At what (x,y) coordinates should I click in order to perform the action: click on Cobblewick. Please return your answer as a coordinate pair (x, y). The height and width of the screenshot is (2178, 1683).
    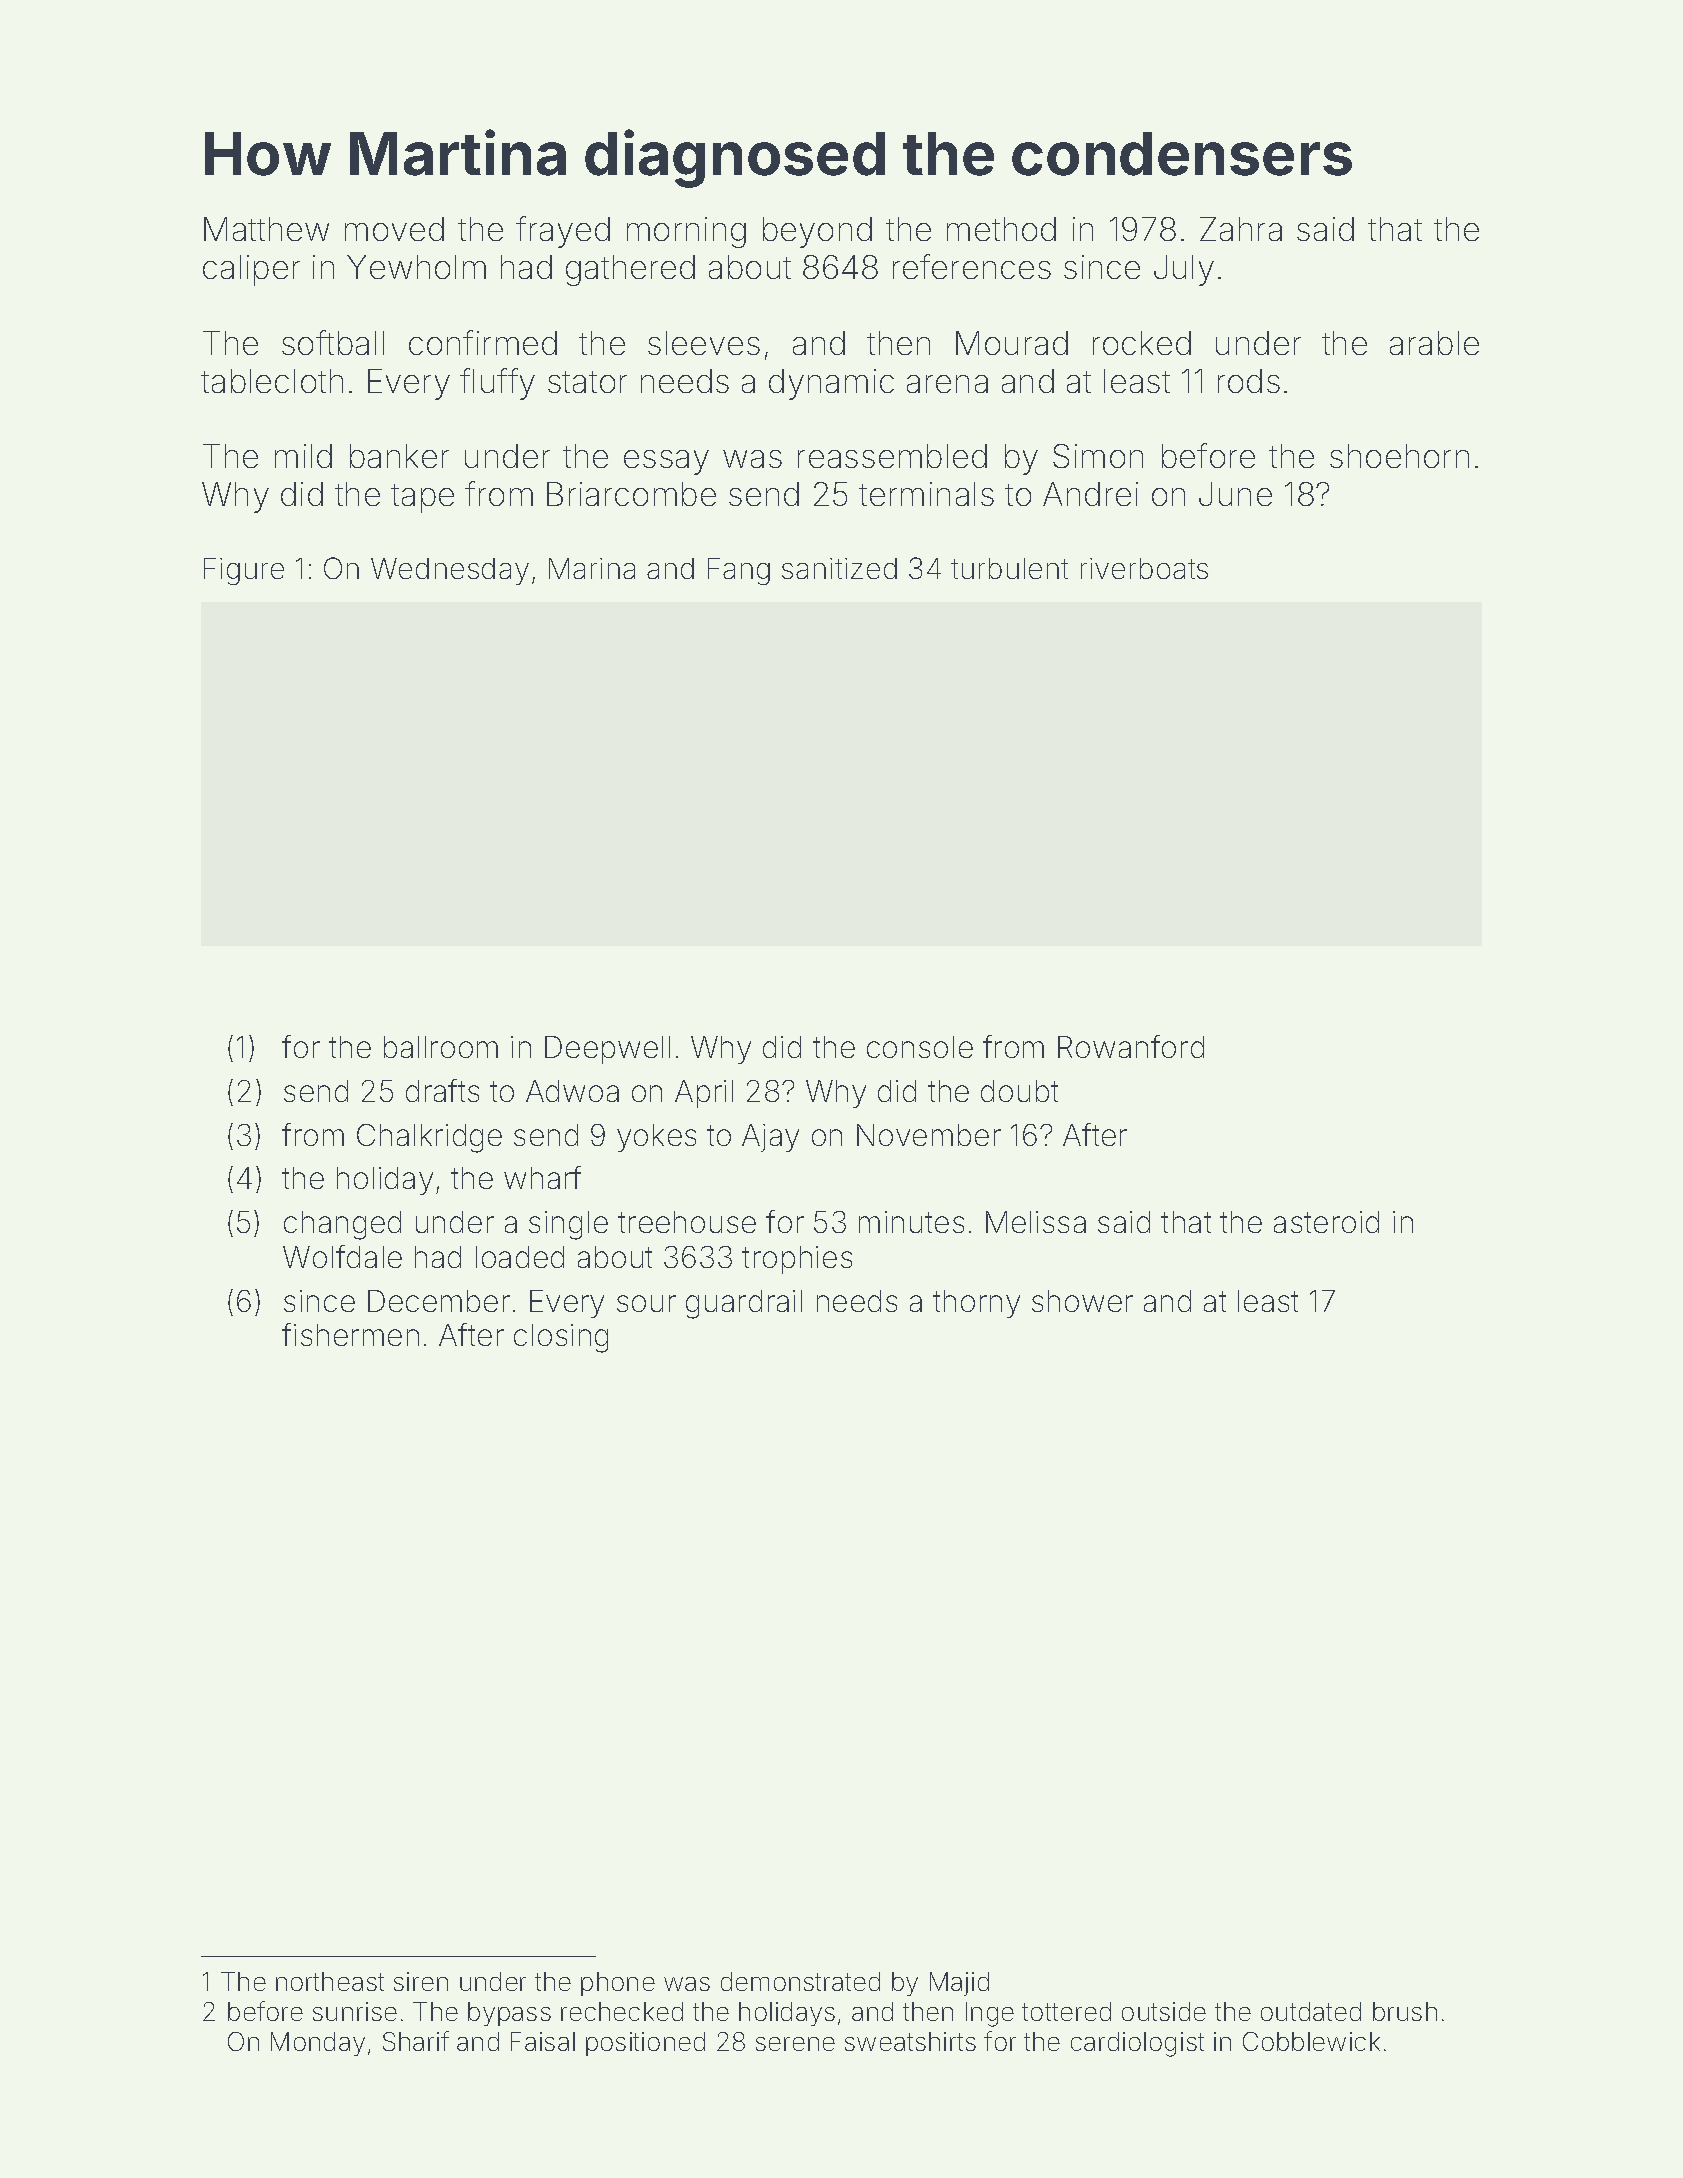
    Looking at the image, I should click on (1311, 2041).
